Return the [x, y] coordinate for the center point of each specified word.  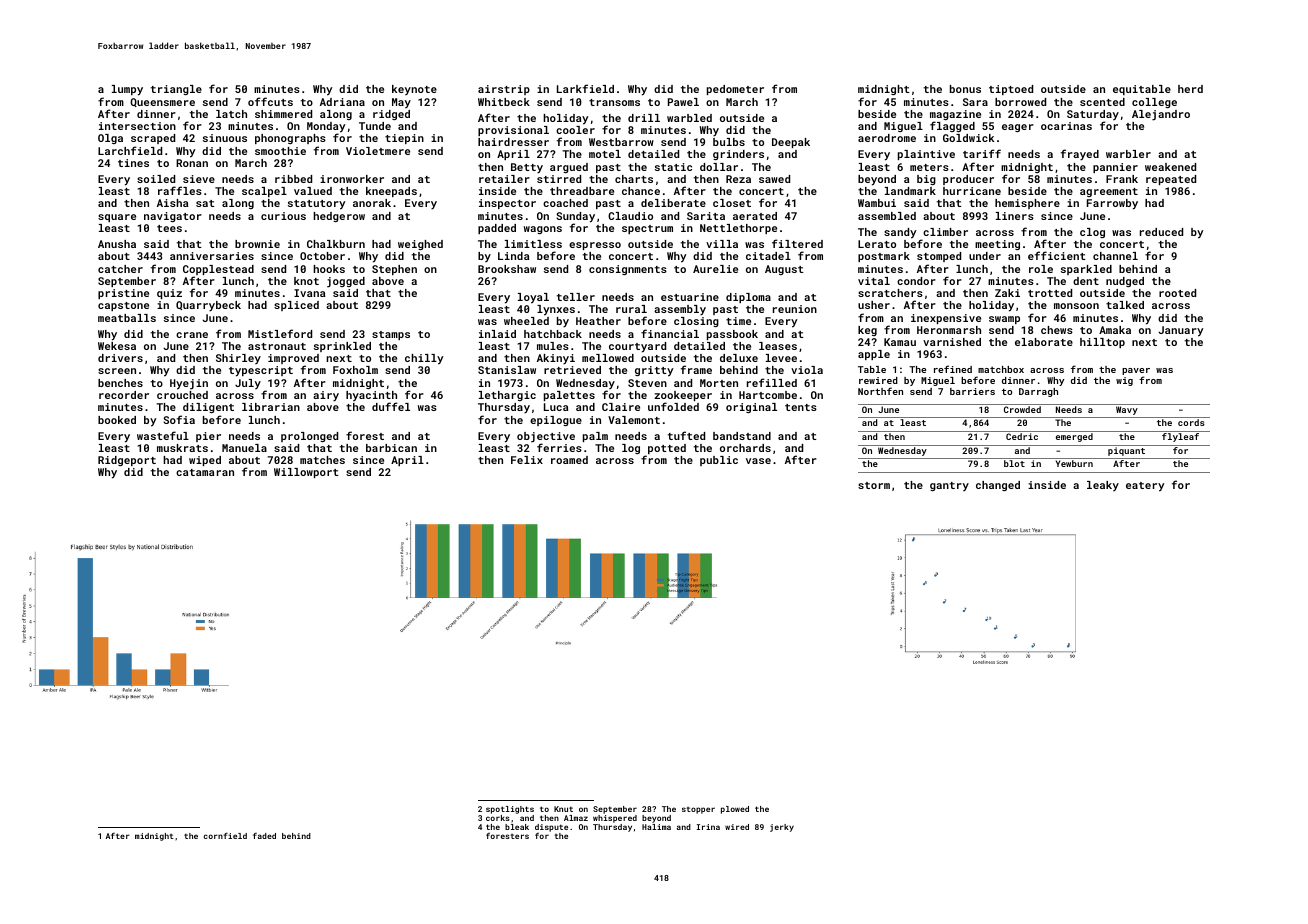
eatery [1145, 487]
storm [874, 485]
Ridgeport [127, 461]
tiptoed [1011, 90]
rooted [1177, 293]
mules [553, 346]
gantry [949, 486]
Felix [527, 460]
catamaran [205, 472]
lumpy [127, 90]
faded [264, 836]
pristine [123, 294]
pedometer [735, 90]
